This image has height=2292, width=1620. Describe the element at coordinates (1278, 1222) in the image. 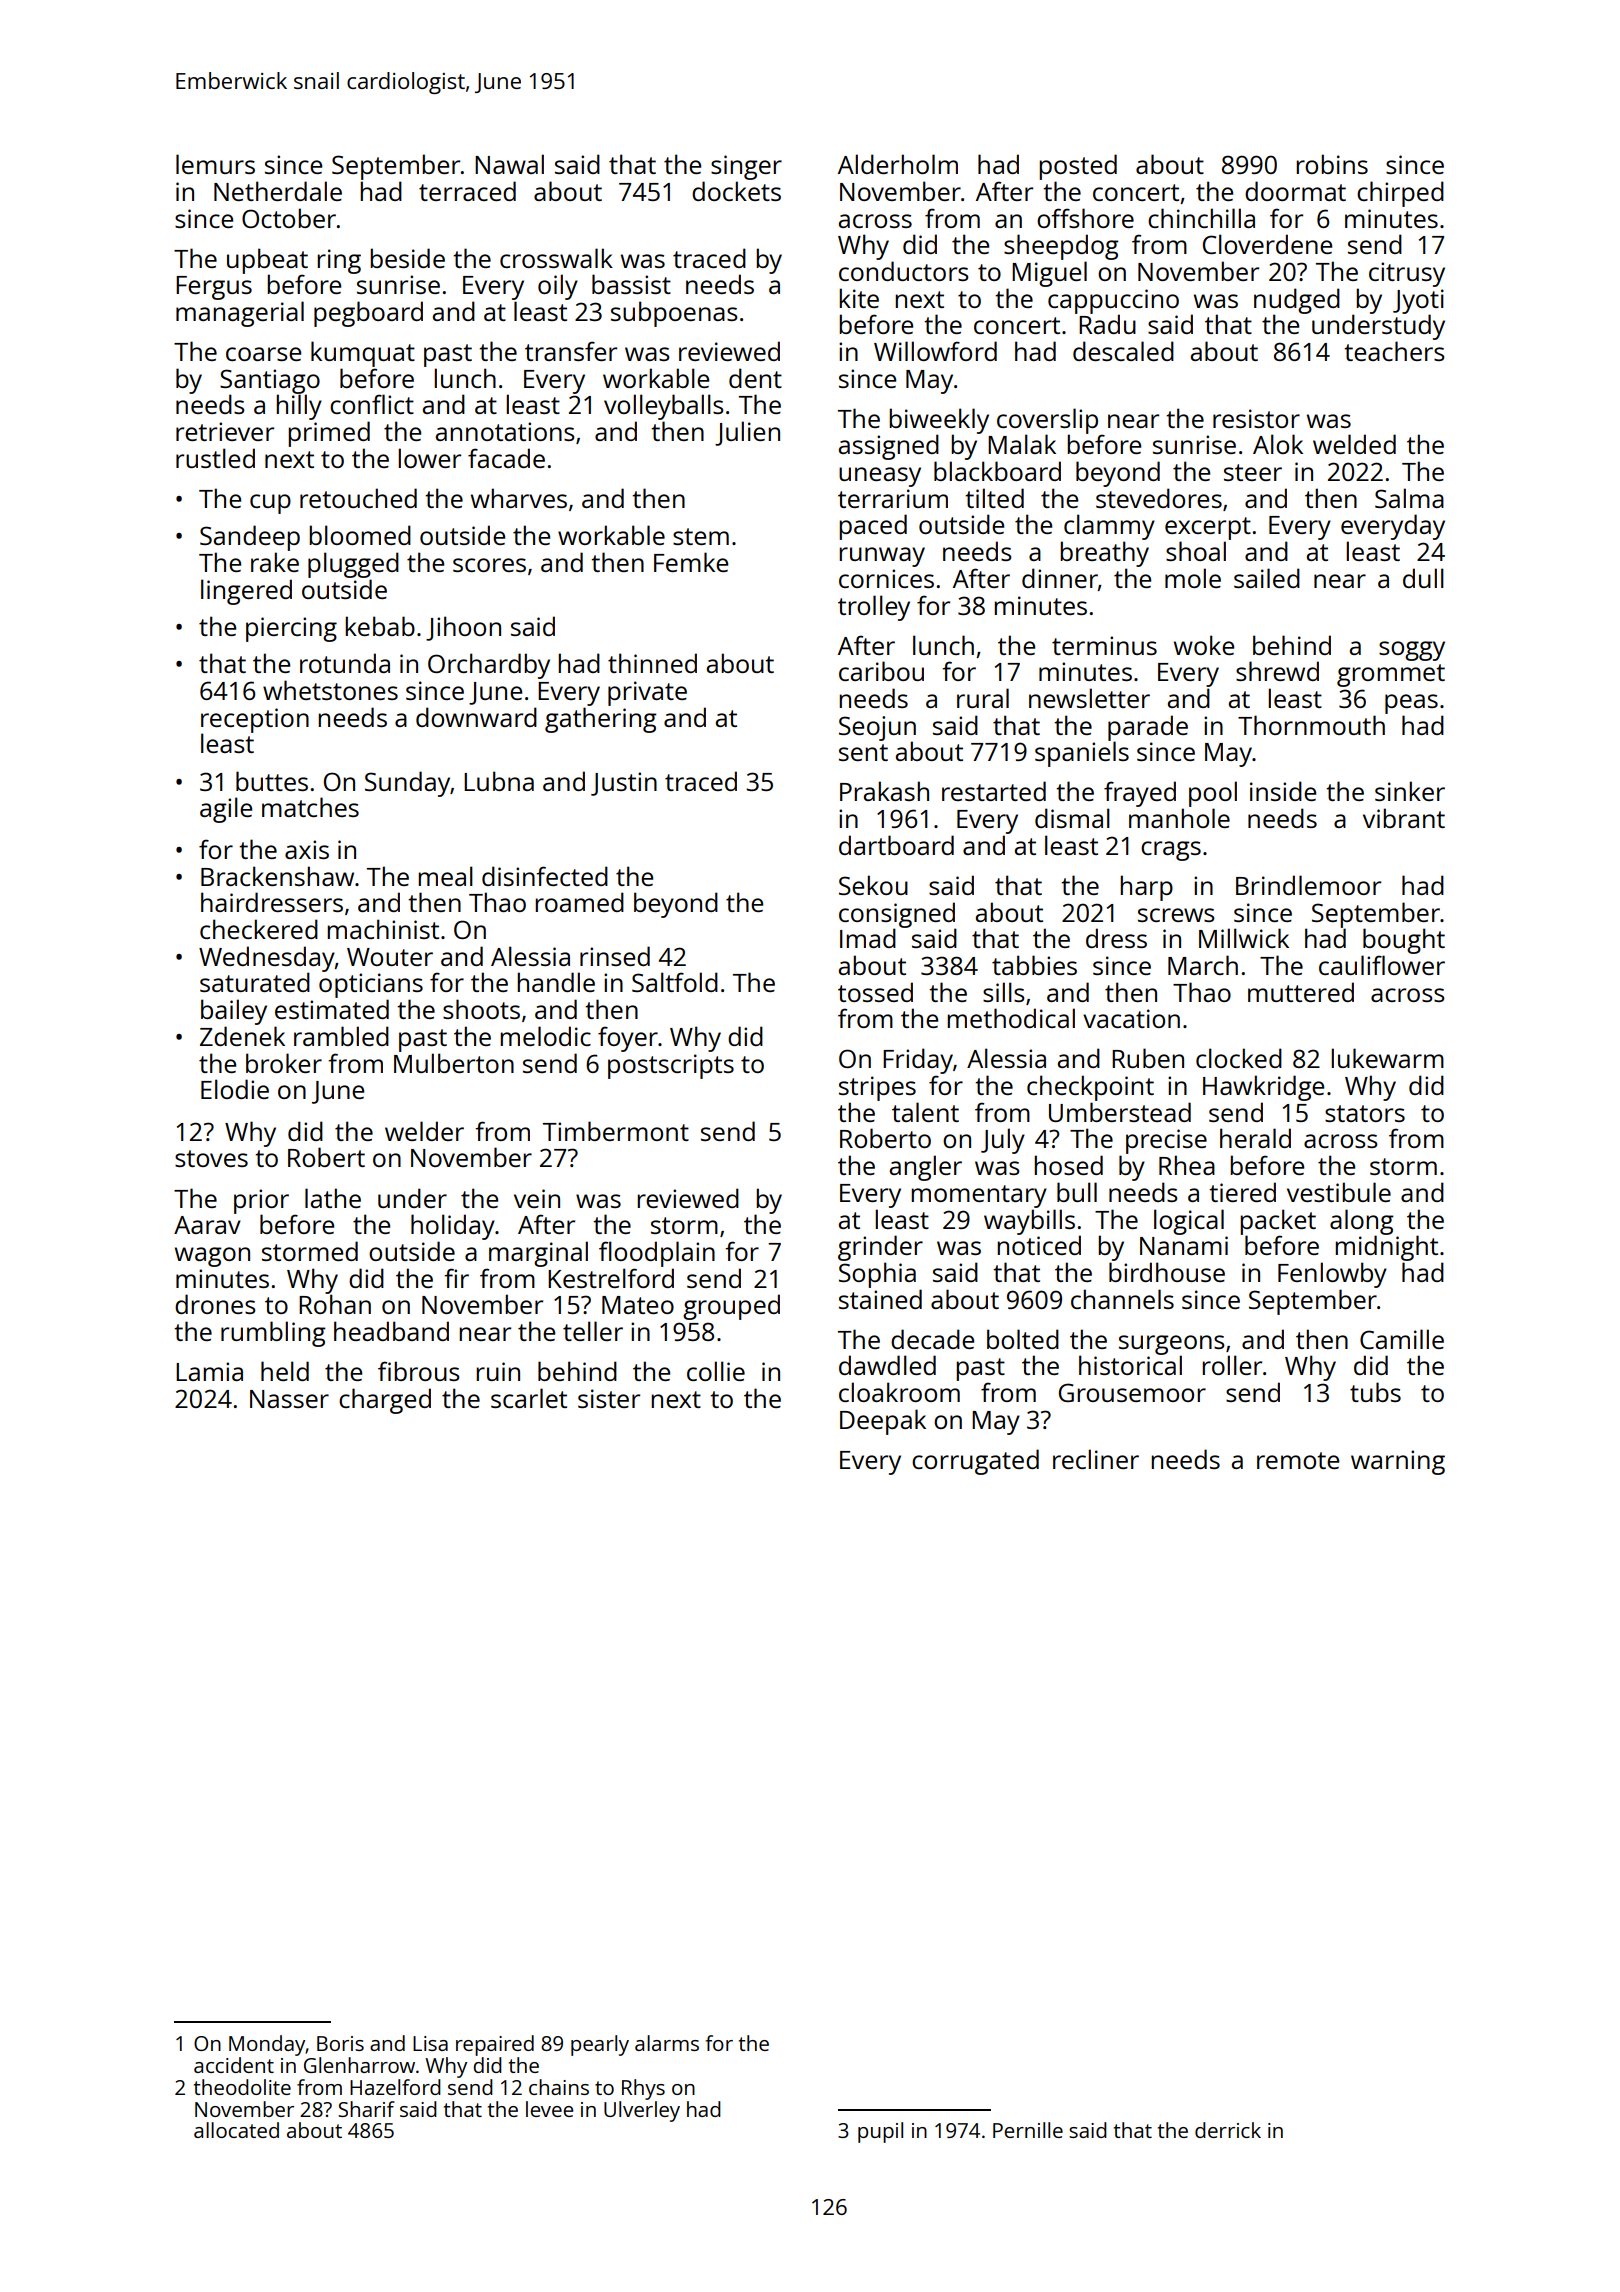

I see `packet` at that location.
